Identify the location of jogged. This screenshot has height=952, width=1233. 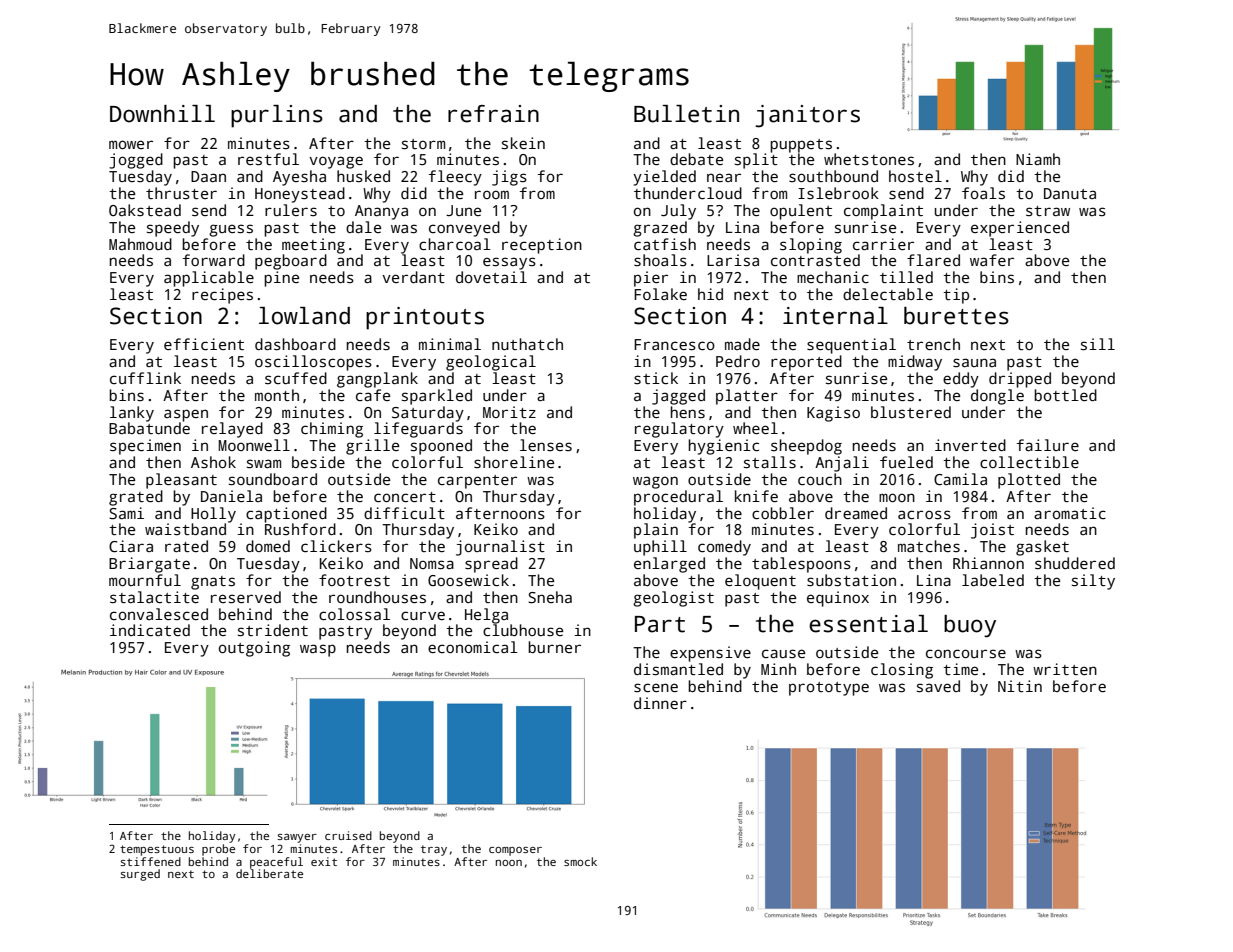
(136, 161).
